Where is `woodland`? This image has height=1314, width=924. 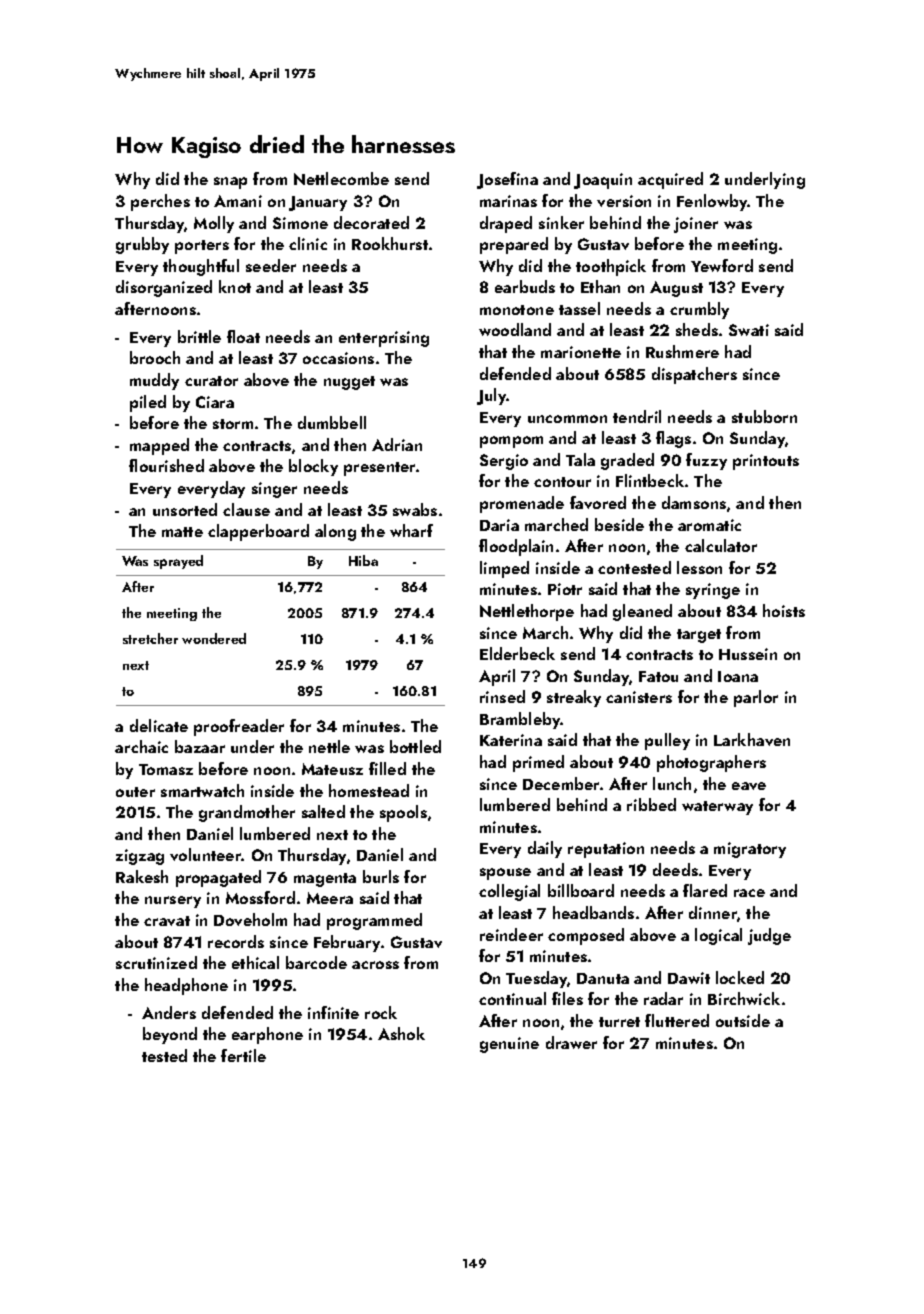
woodland is located at coordinates (515, 329).
